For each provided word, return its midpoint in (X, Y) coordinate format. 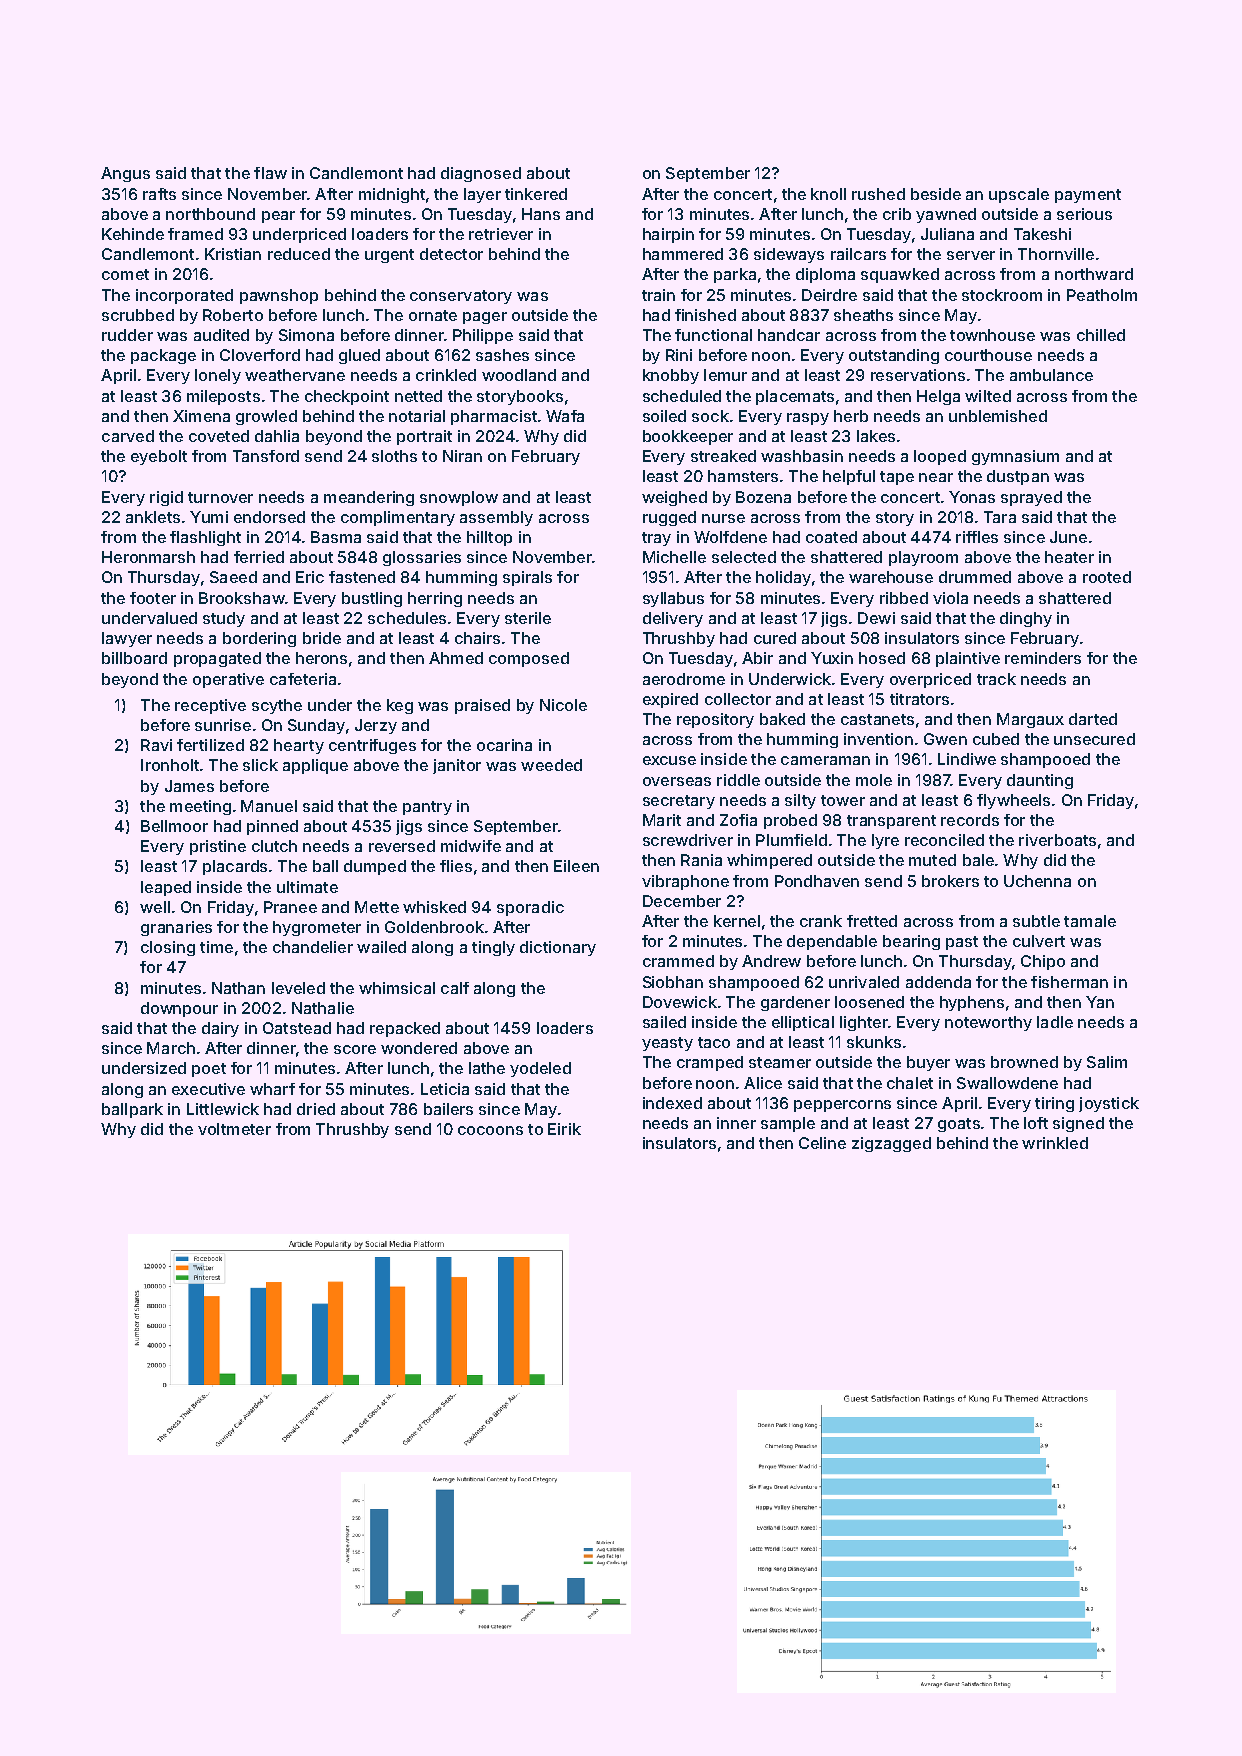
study (224, 619)
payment (1088, 196)
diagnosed (481, 174)
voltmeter (234, 1129)
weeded (551, 765)
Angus (125, 174)
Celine (822, 1143)
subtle (1036, 921)
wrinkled (1055, 1143)
